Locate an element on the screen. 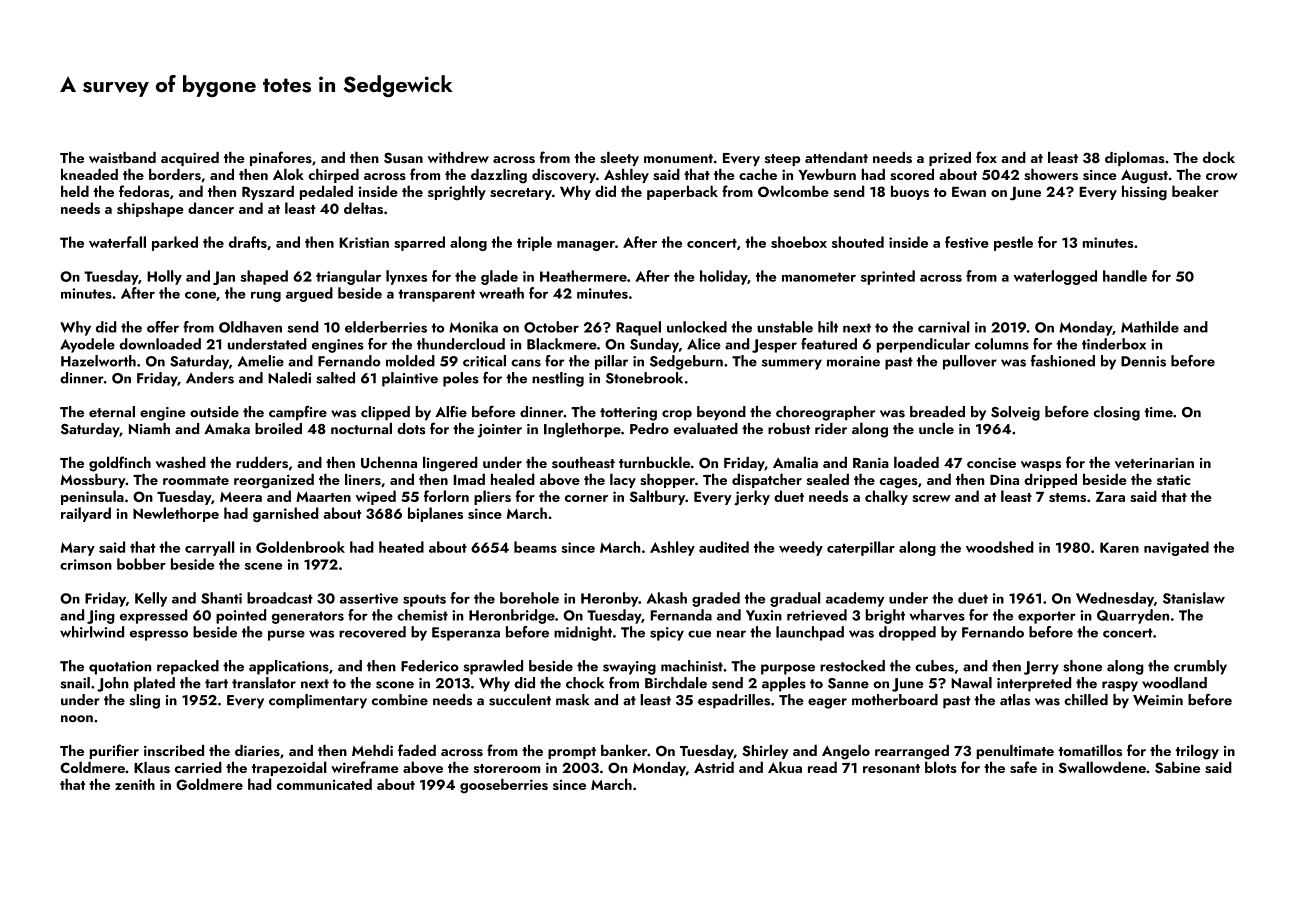 This screenshot has width=1308, height=924. attendant is located at coordinates (836, 157).
